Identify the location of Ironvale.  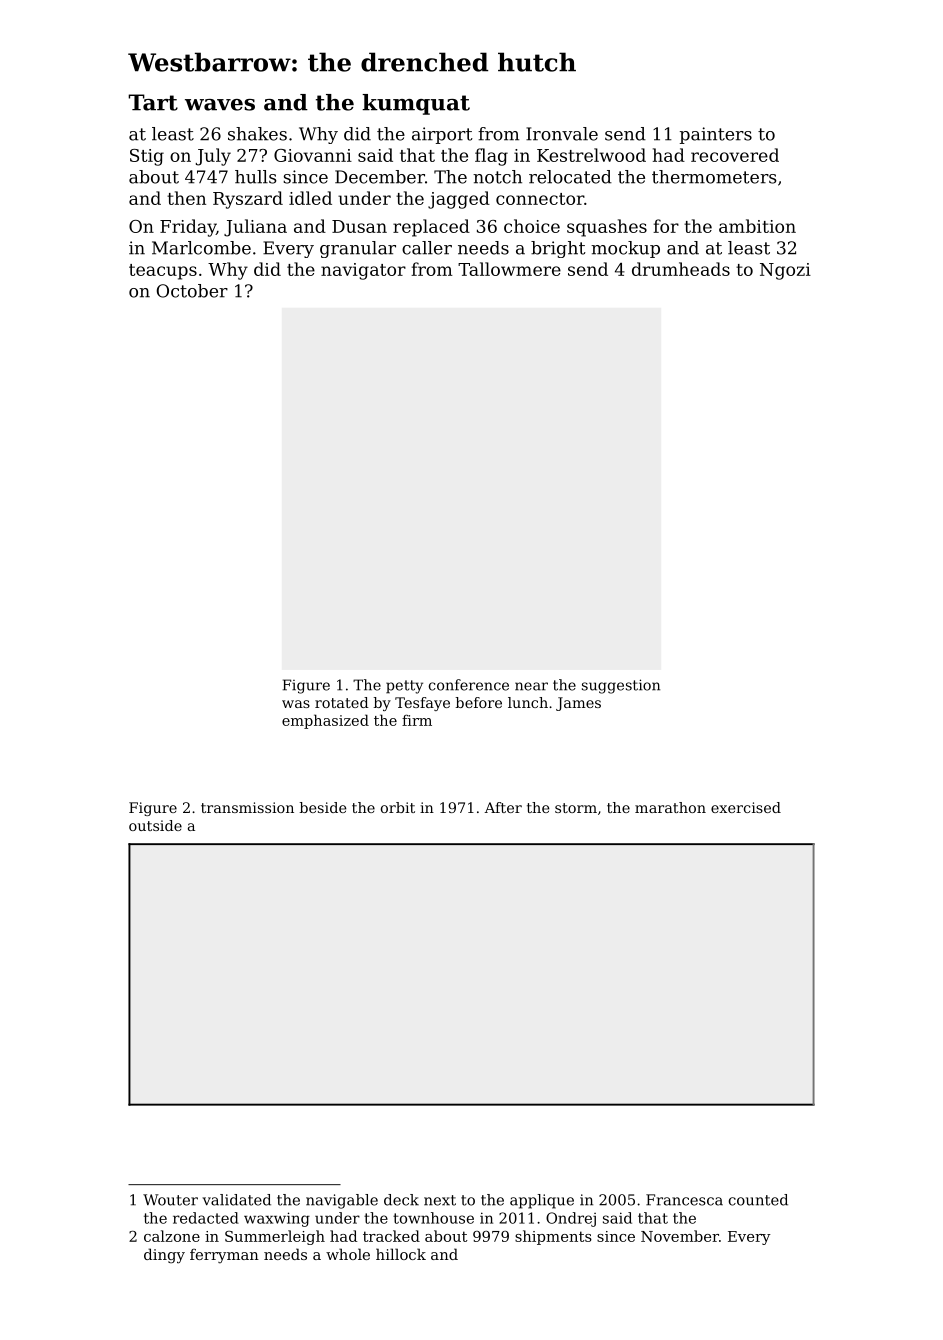
(562, 134).
